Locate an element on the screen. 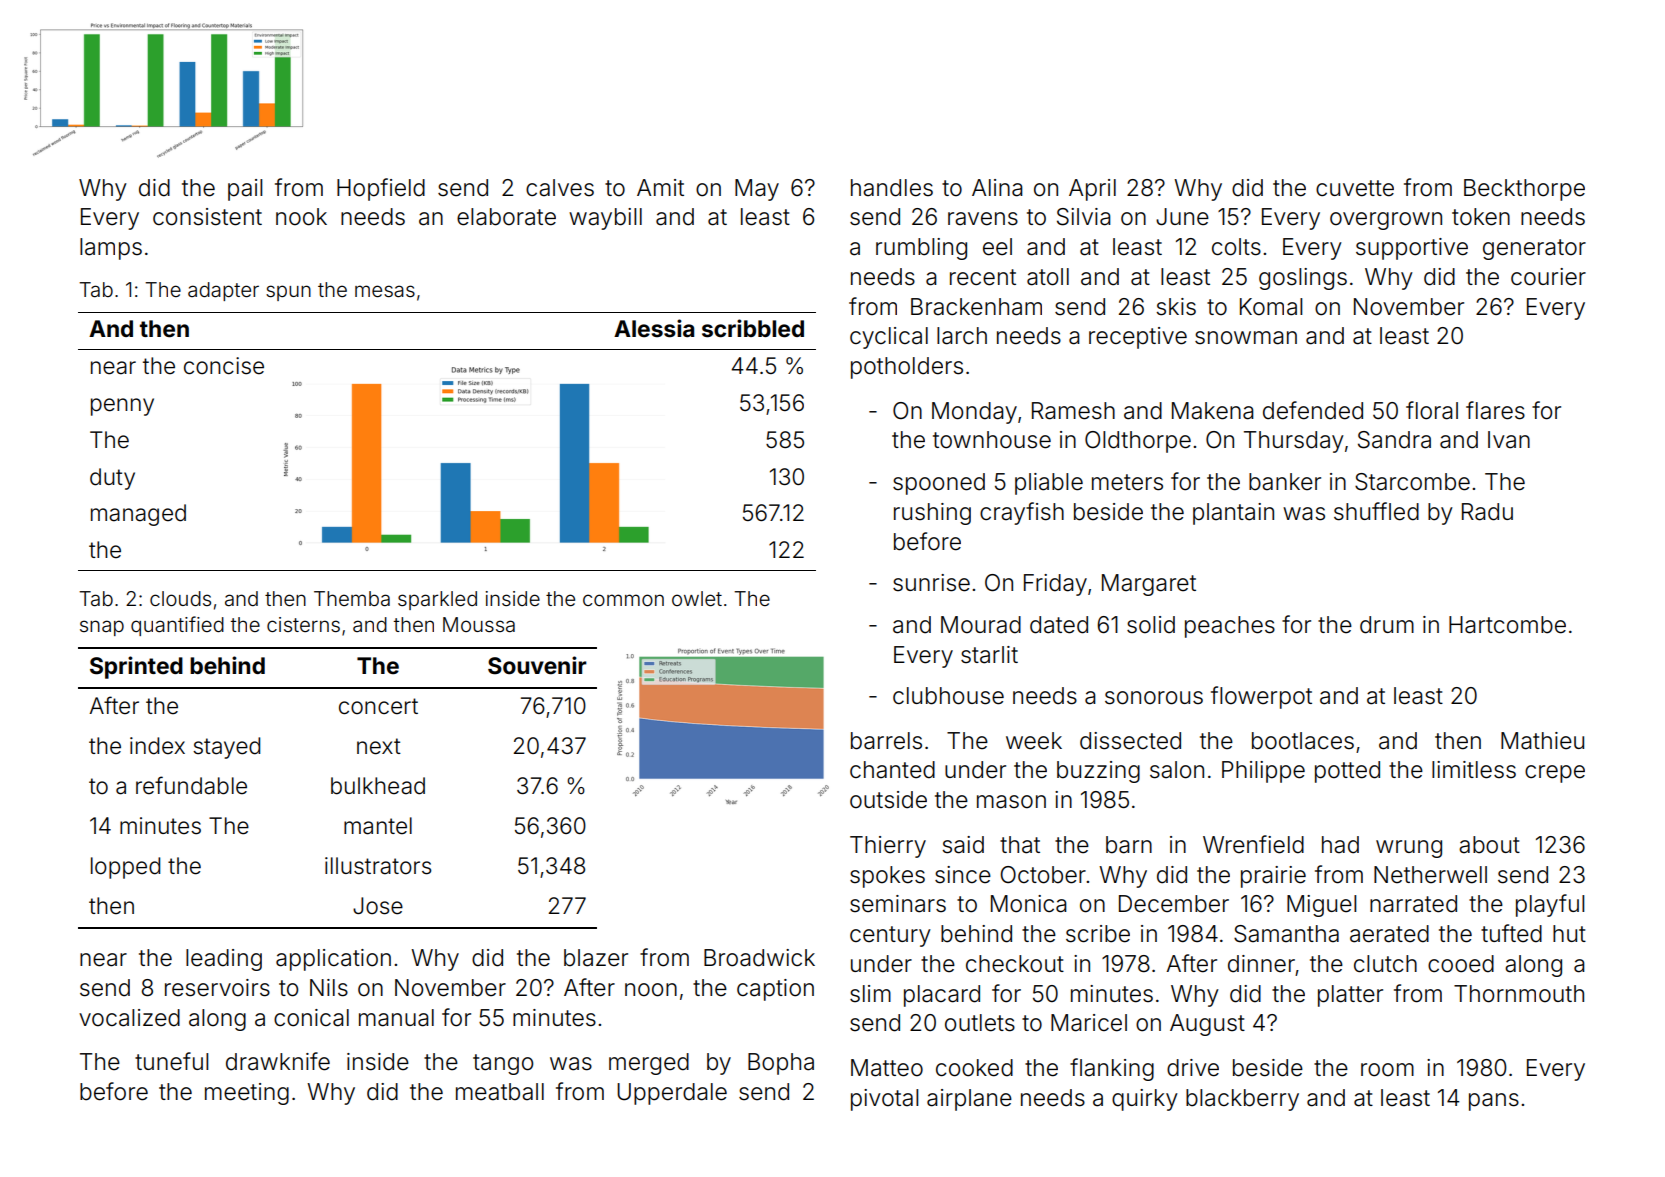 The image size is (1665, 1177). Thierry is located at coordinates (888, 847).
